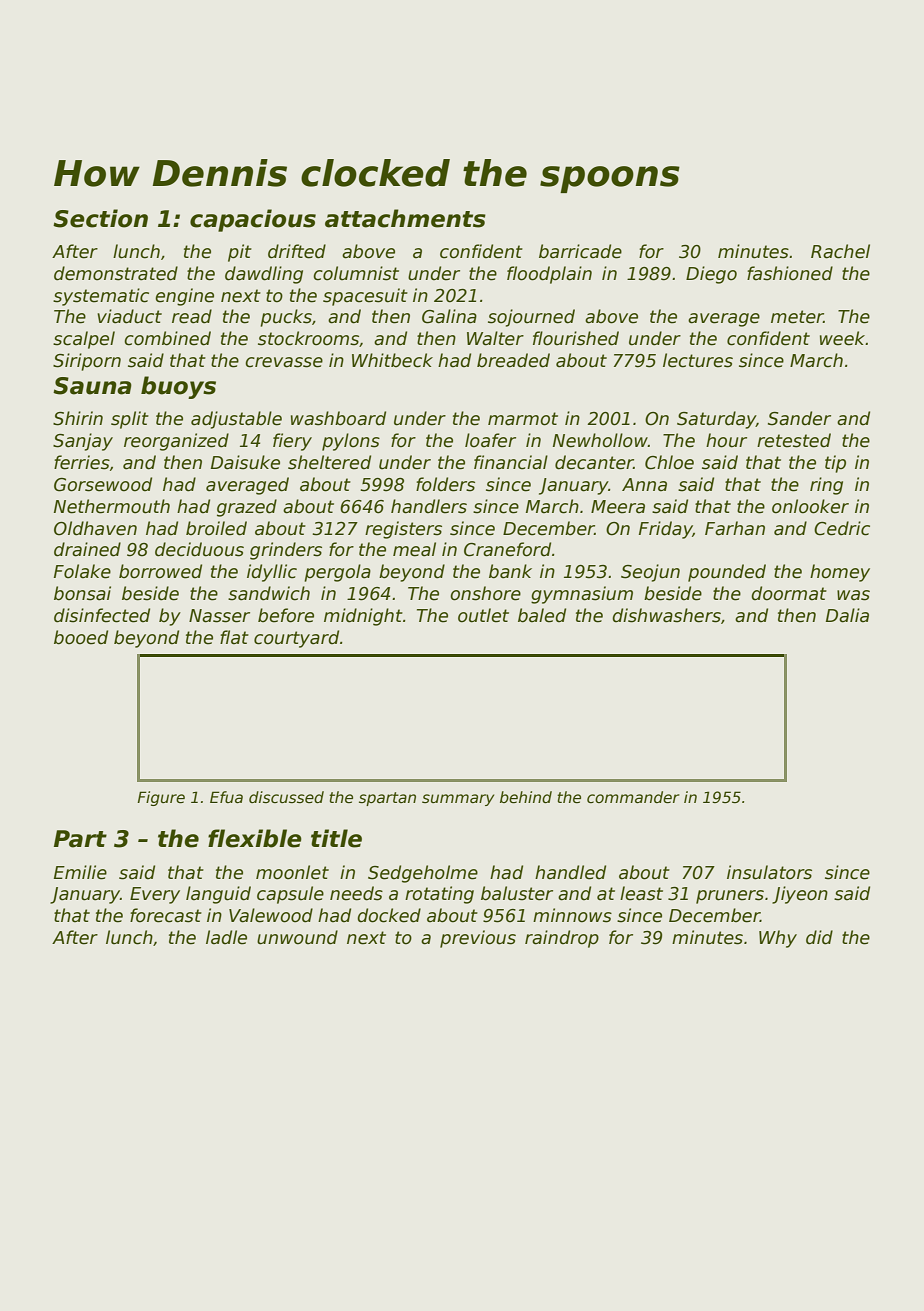 This page has width=924, height=1311. I want to click on Cedric, so click(842, 528).
